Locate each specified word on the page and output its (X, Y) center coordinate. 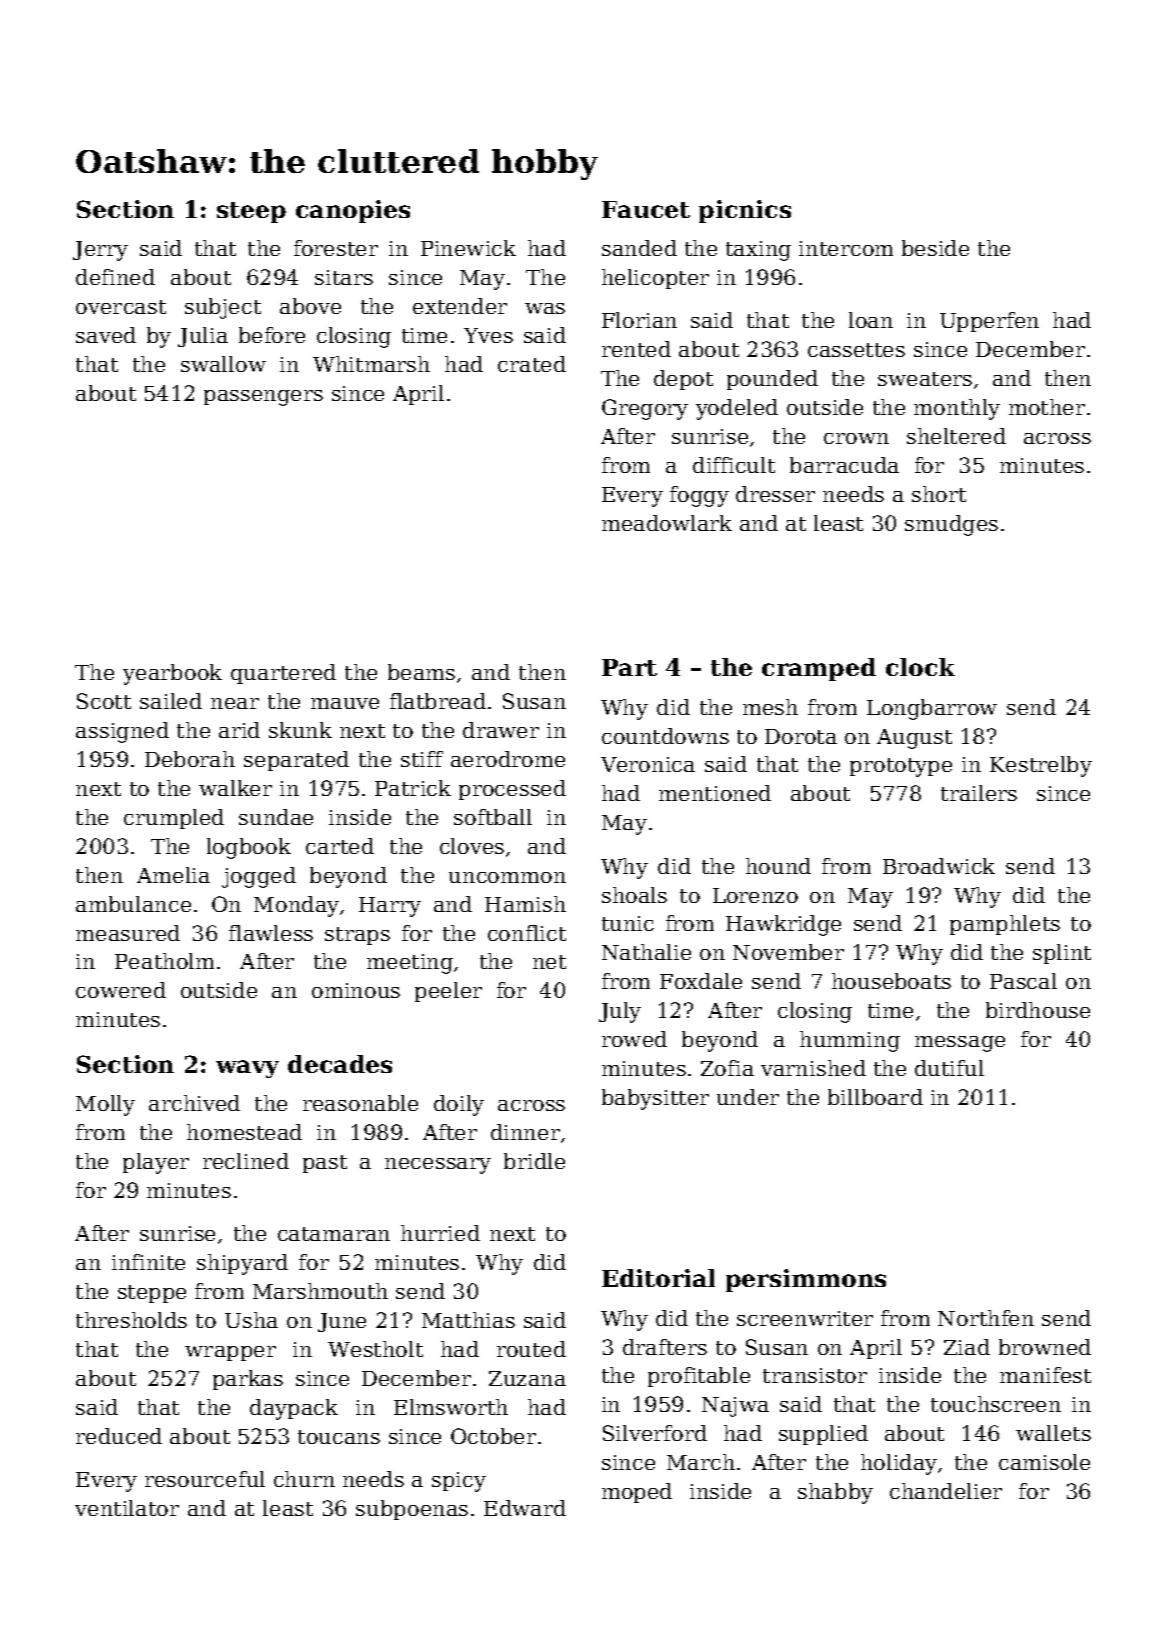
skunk (300, 730)
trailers (979, 793)
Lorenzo (755, 895)
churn (304, 1479)
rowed (634, 1039)
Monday (296, 906)
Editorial (658, 1278)
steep (251, 212)
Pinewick (468, 248)
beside (935, 248)
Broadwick (939, 866)
